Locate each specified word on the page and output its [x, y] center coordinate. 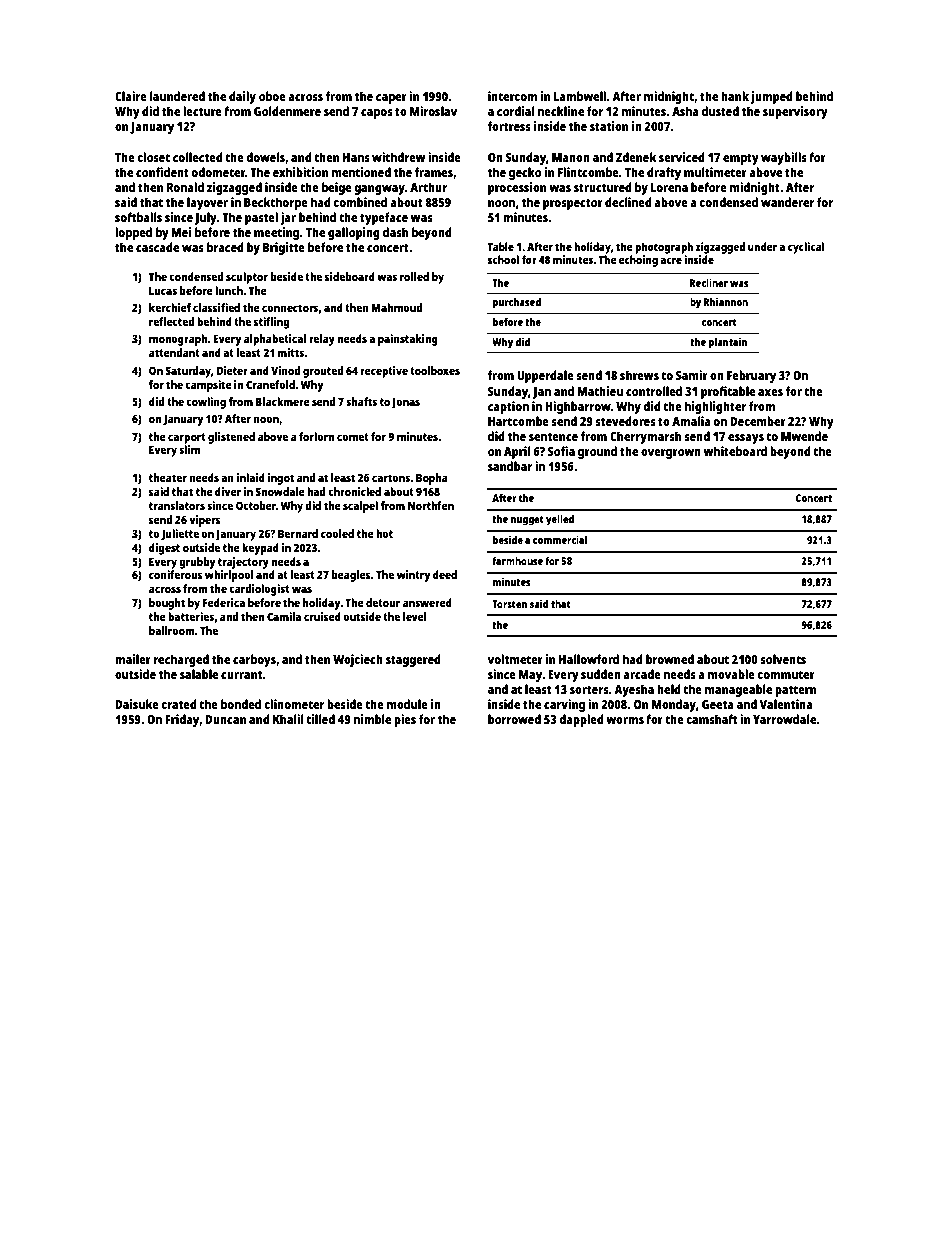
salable [199, 674]
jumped [772, 97]
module [407, 704]
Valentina [786, 704]
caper [391, 99]
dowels [265, 157]
